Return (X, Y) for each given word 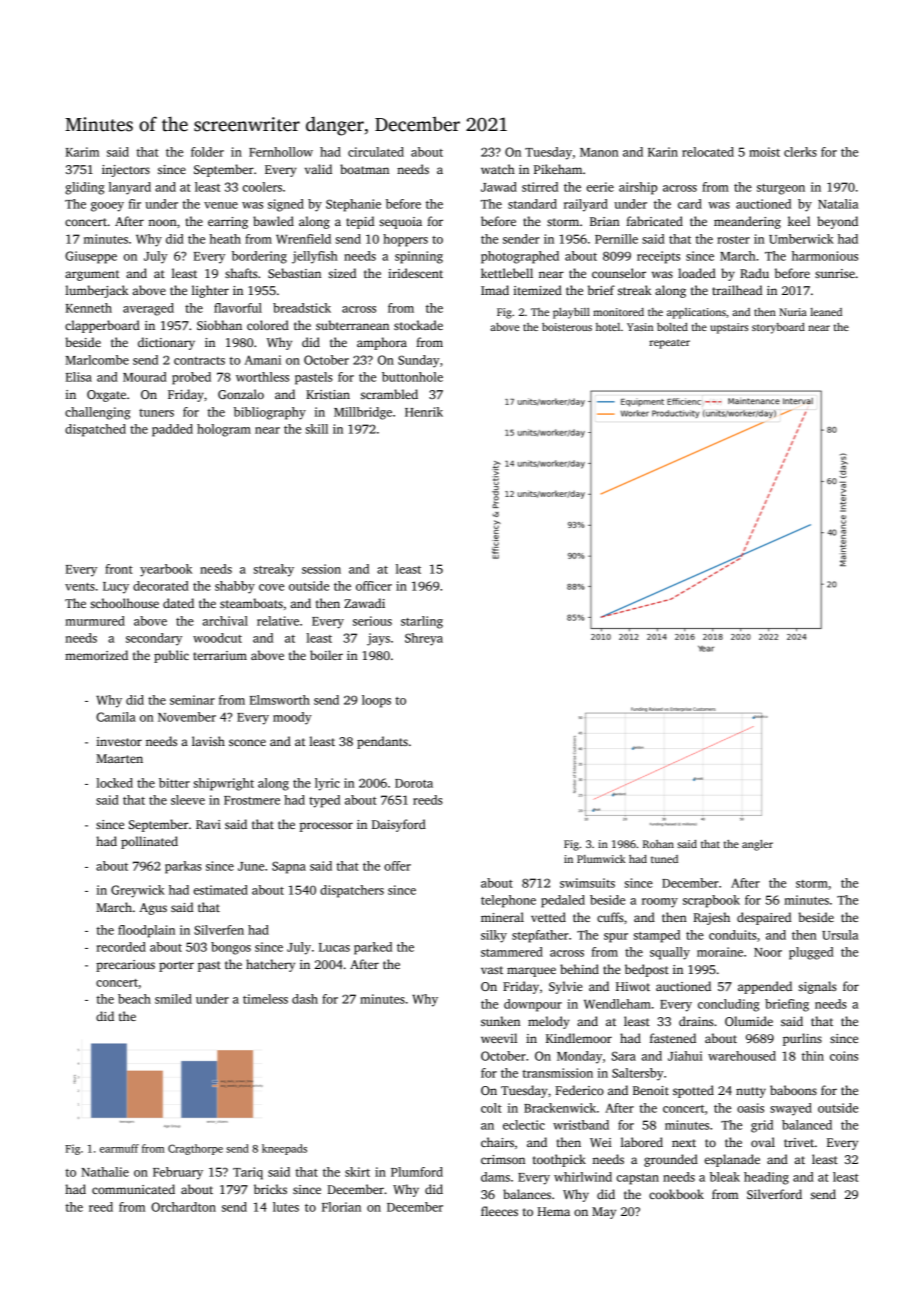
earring (228, 223)
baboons (793, 1090)
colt (491, 1108)
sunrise (835, 273)
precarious (125, 966)
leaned (826, 312)
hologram (224, 430)
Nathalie (105, 1172)
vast (492, 970)
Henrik (424, 412)
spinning (419, 257)
